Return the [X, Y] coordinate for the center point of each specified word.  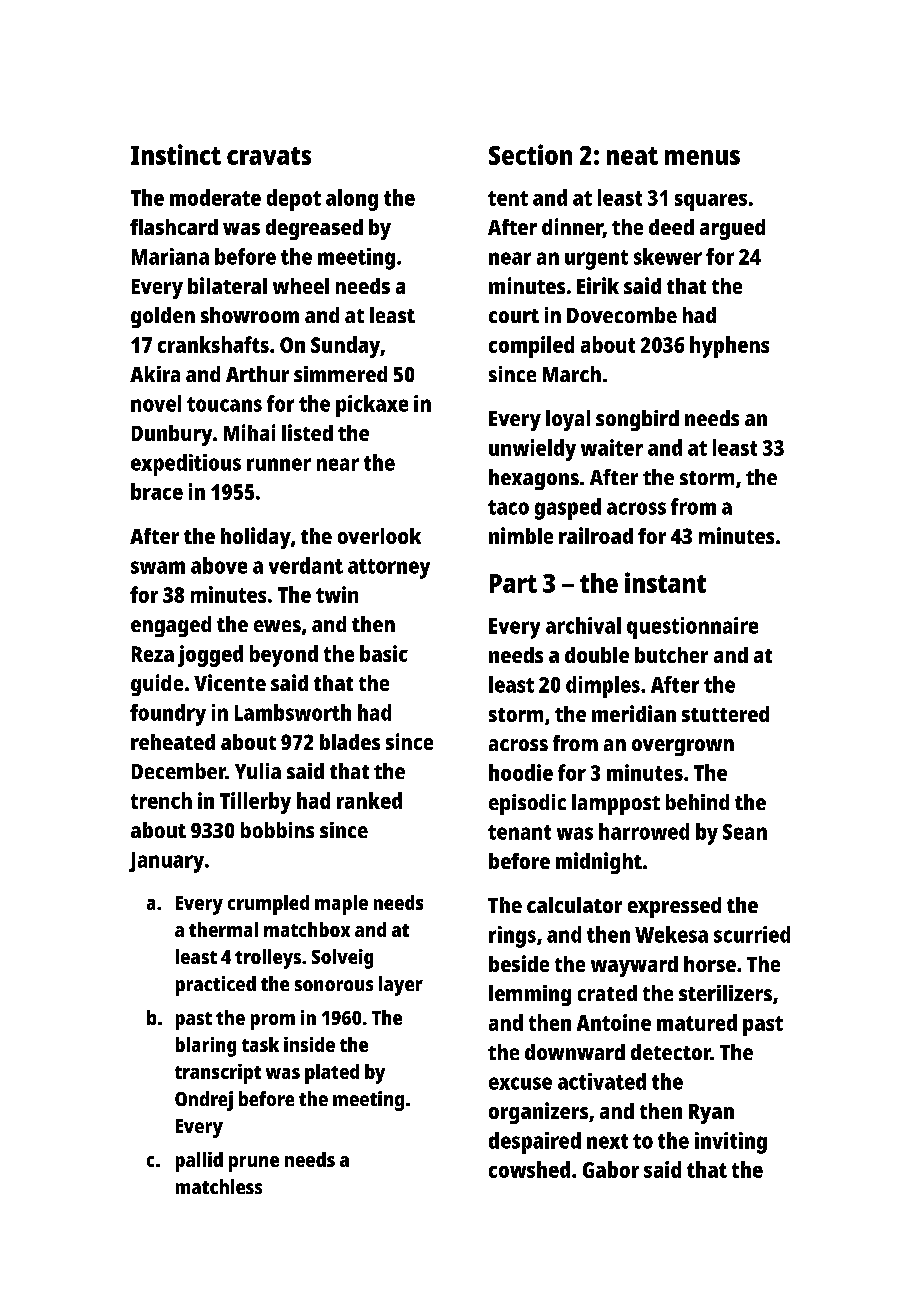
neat [632, 156]
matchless [219, 1186]
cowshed [529, 1169]
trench [161, 800]
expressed [674, 907]
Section [530, 154]
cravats [269, 156]
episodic [527, 804]
